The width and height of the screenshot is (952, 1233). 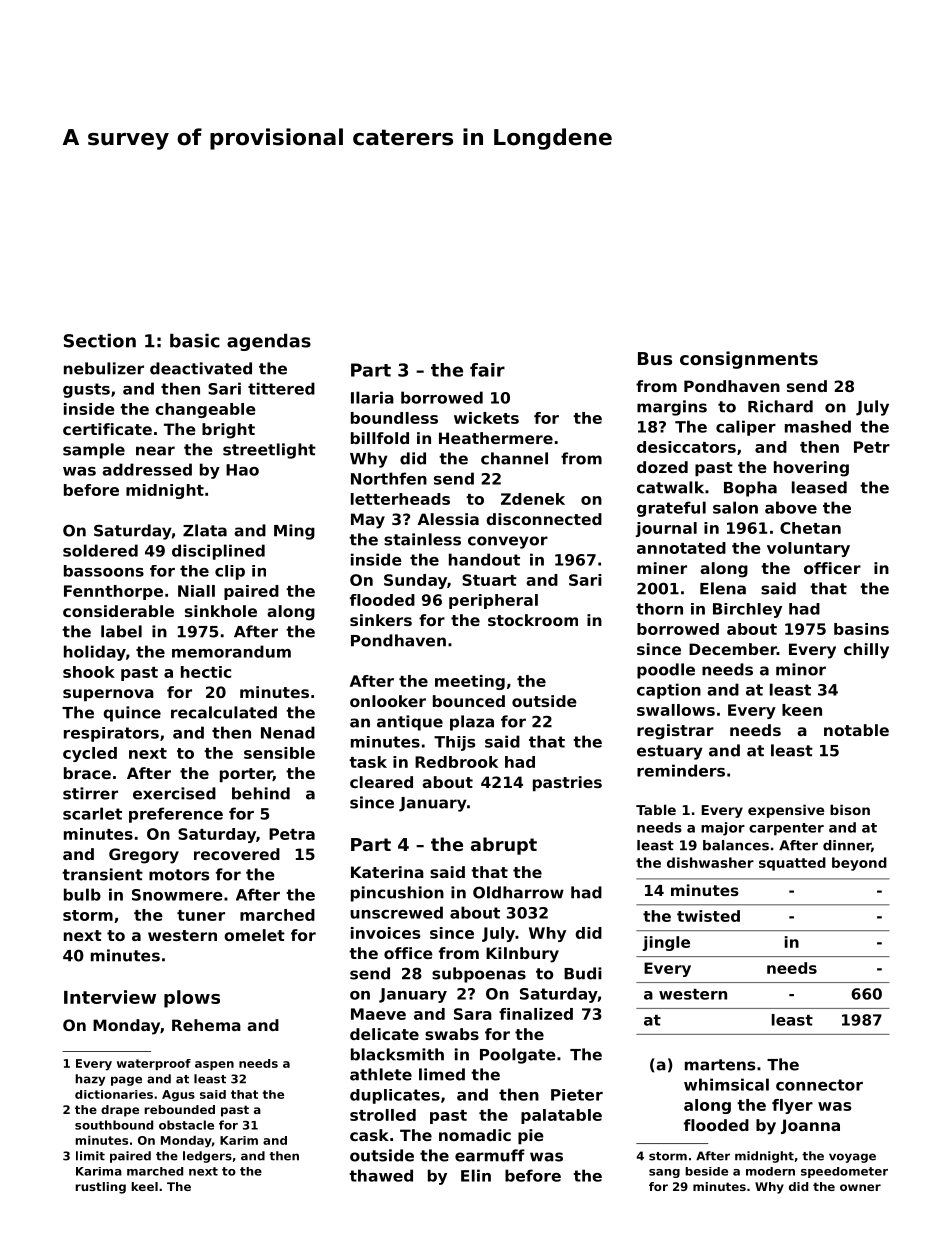 I want to click on respirators, so click(x=111, y=734).
